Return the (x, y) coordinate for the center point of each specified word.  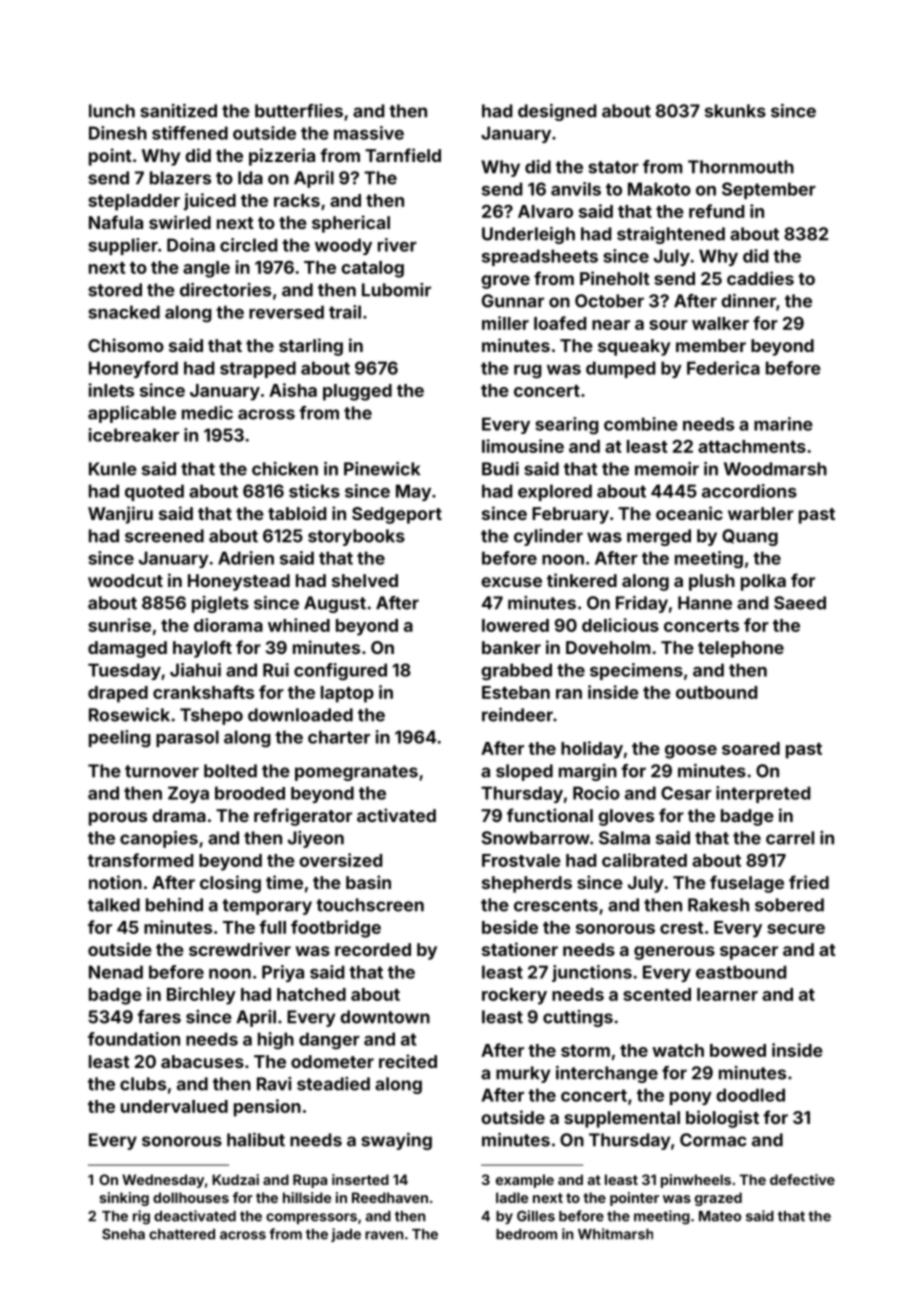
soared (751, 748)
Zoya (188, 794)
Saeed (800, 603)
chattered (182, 1234)
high (276, 1041)
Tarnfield (403, 155)
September (769, 190)
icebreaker (134, 435)
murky (523, 1074)
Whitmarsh (615, 1234)
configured (340, 672)
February (570, 515)
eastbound (741, 972)
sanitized (178, 111)
